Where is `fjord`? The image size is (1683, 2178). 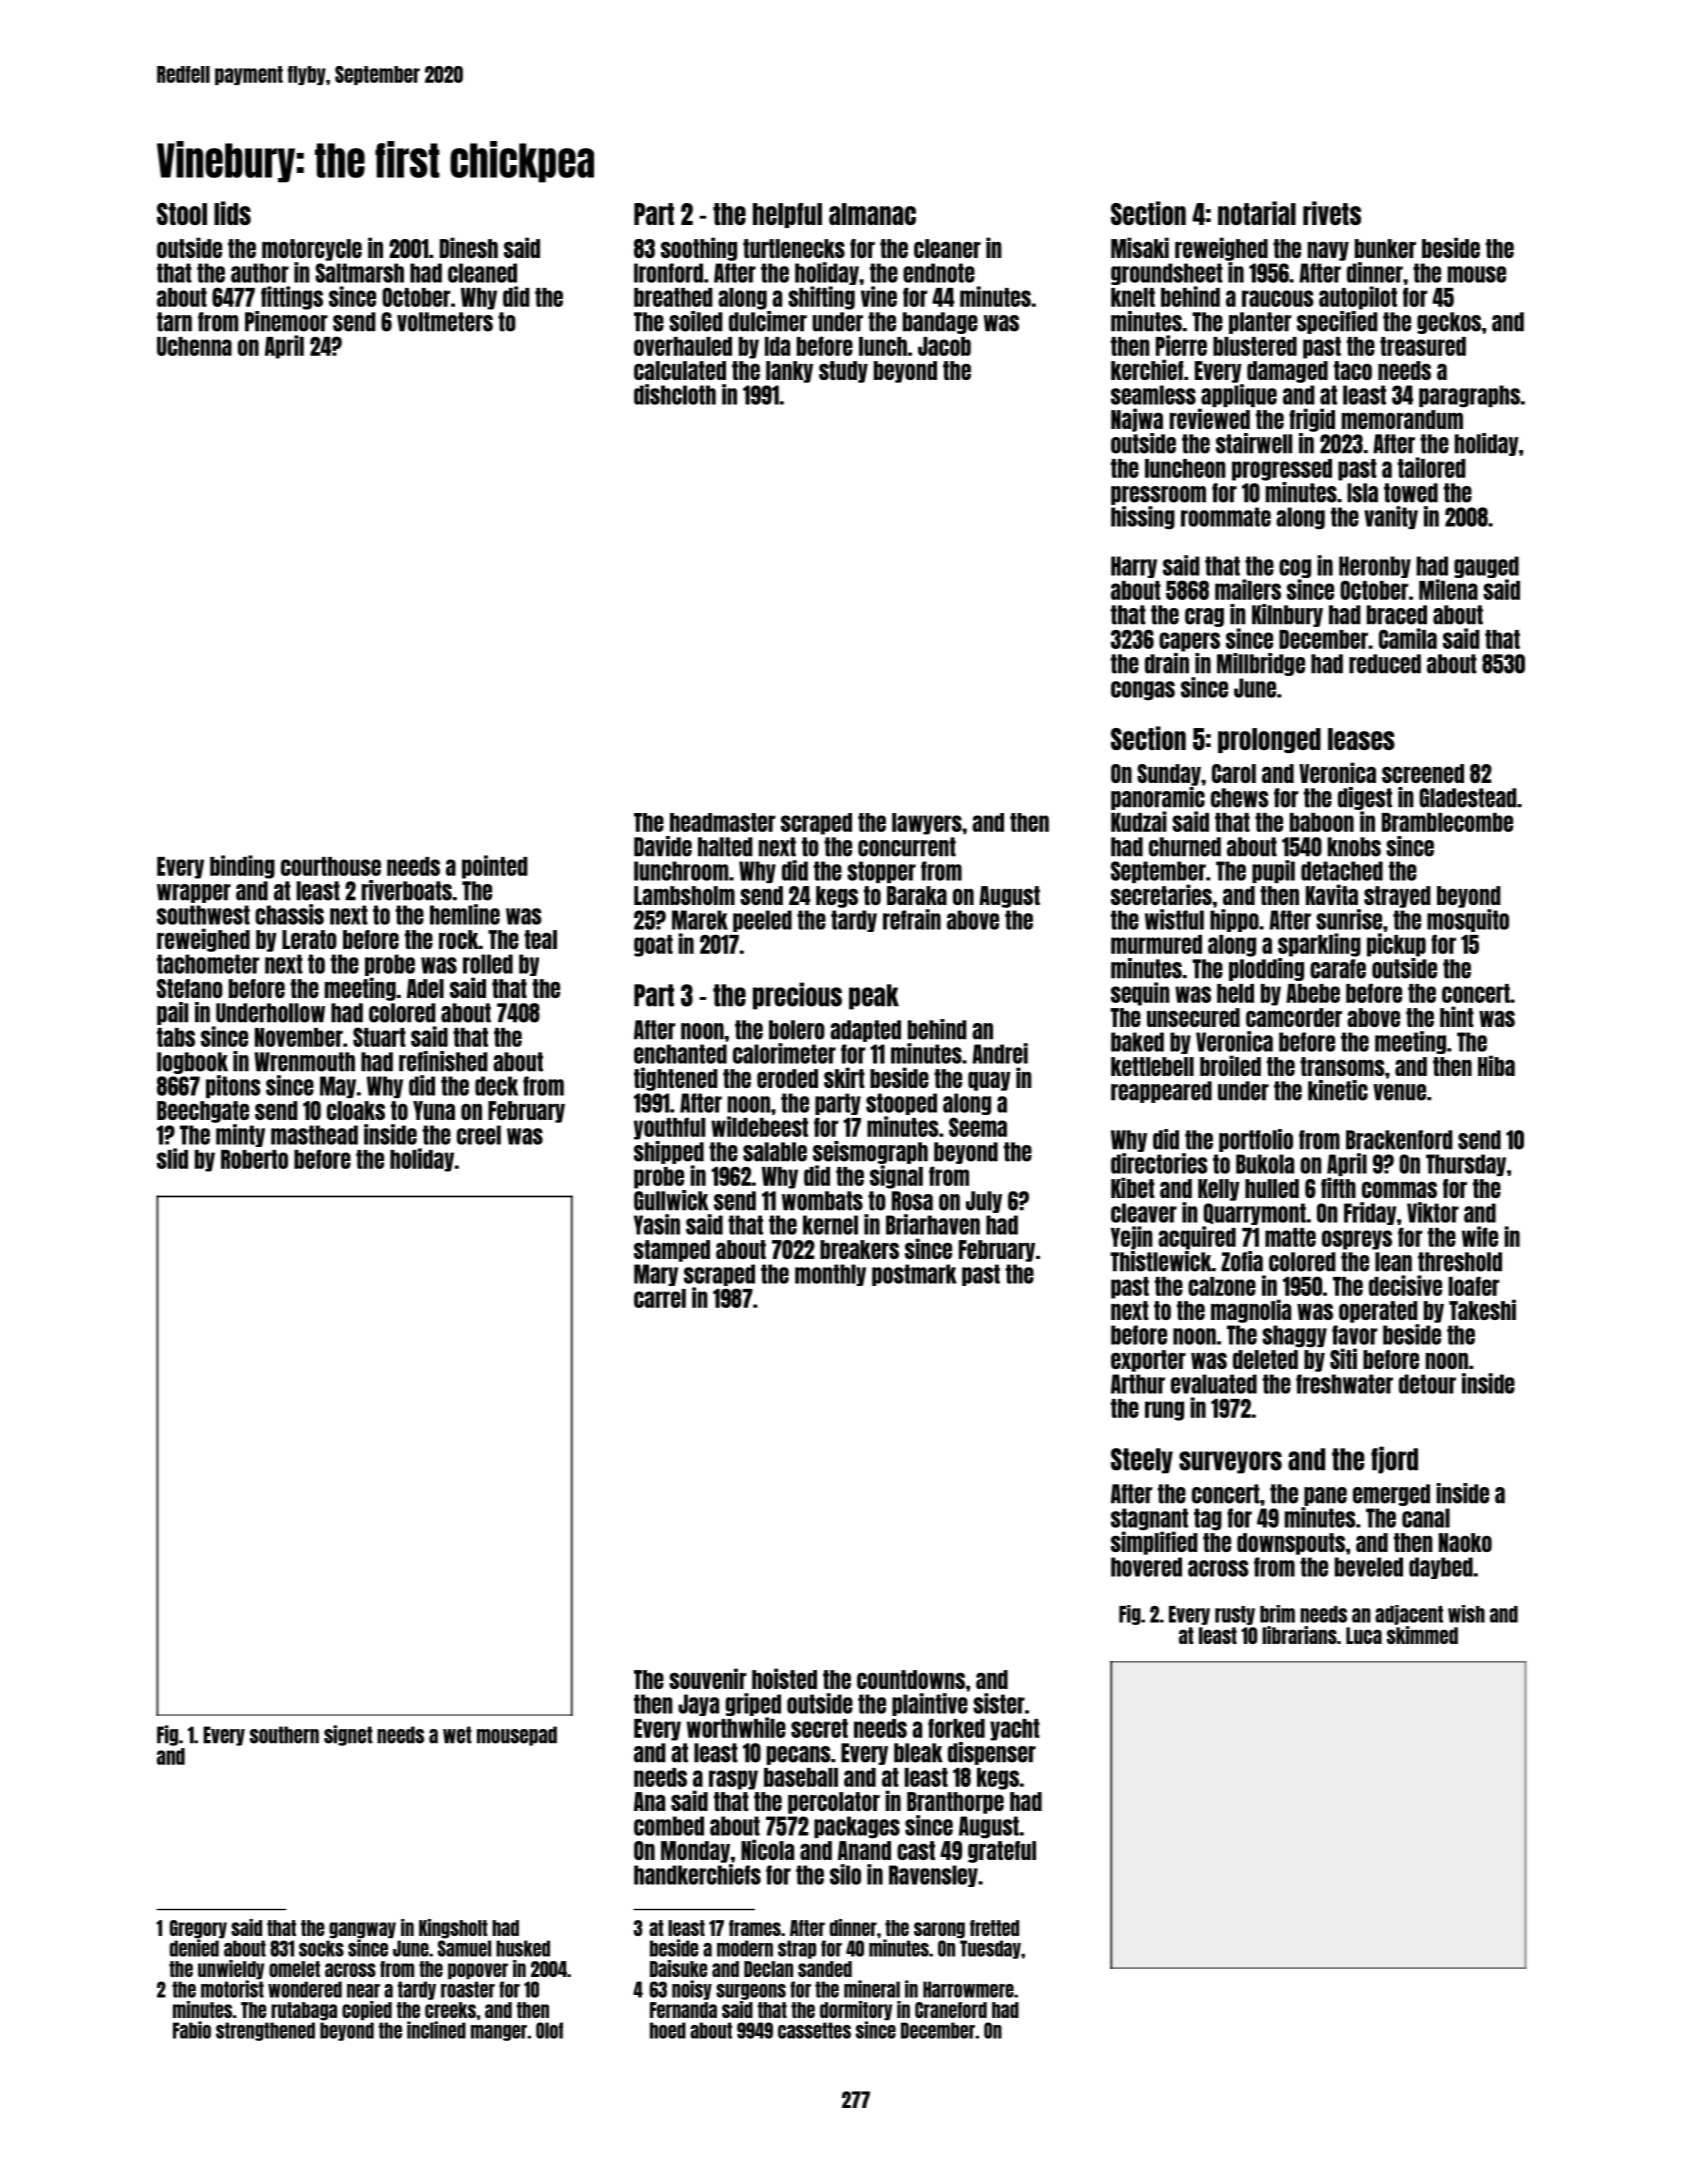 fjord is located at coordinates (1394, 1460).
